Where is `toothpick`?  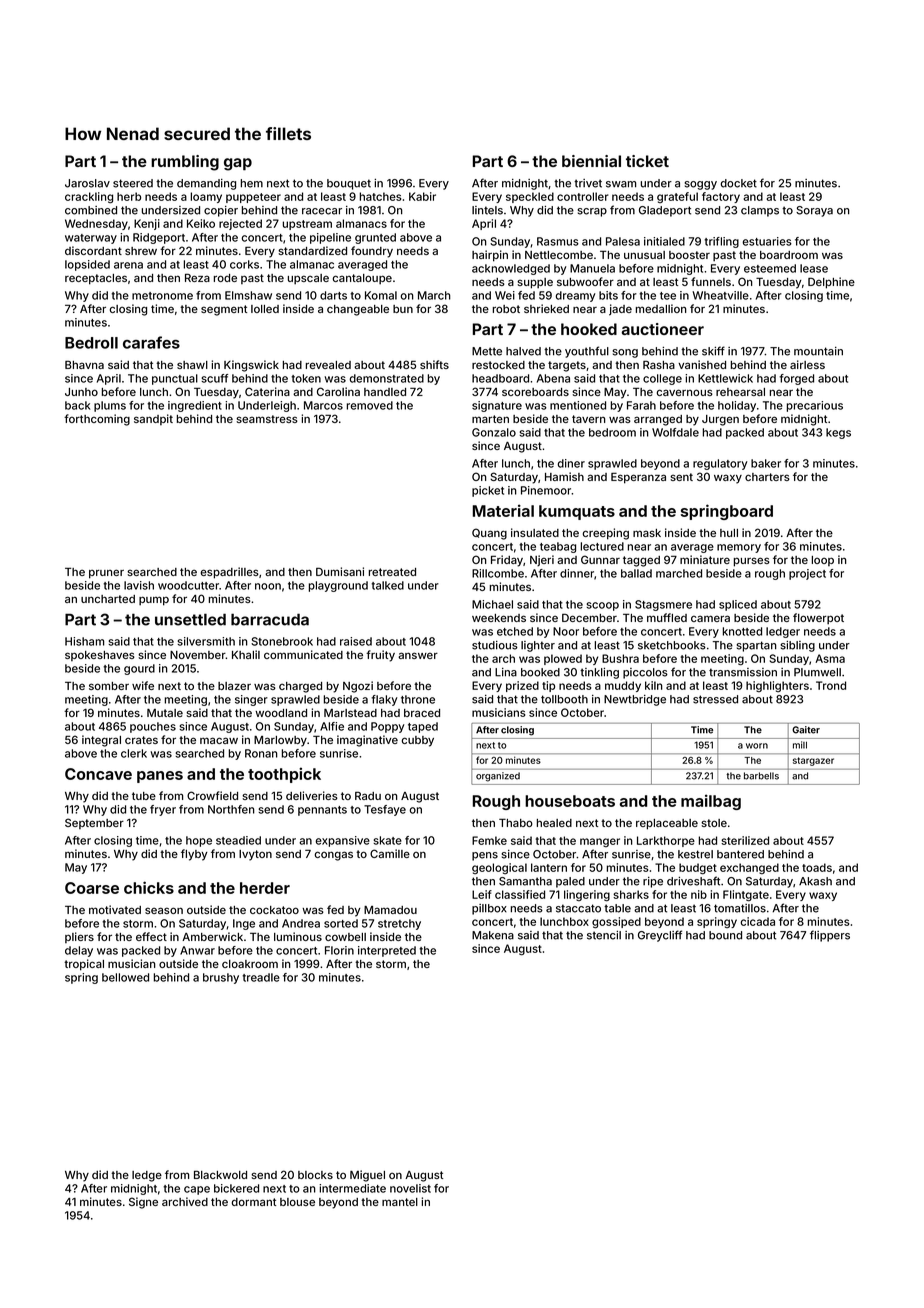
toothpick is located at coordinates (284, 775).
